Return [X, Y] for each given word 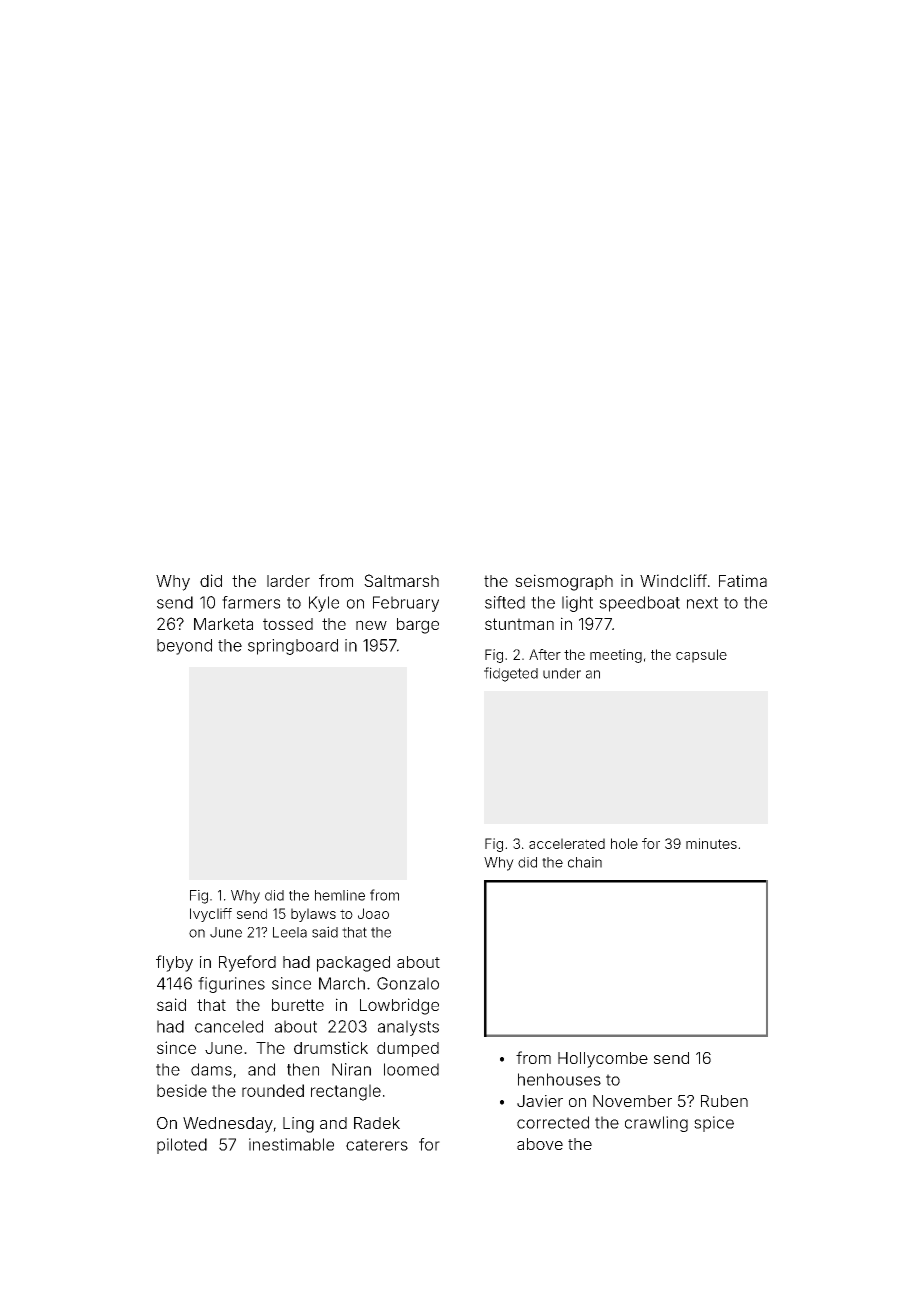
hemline [340, 895]
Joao [373, 913]
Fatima [743, 580]
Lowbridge [399, 1006]
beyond [184, 647]
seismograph [564, 582]
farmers [251, 602]
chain [585, 862]
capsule [701, 656]
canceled [229, 1026]
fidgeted [511, 674]
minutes [711, 843]
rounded [273, 1090]
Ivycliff [211, 915]
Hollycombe [603, 1060]
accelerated [567, 843]
